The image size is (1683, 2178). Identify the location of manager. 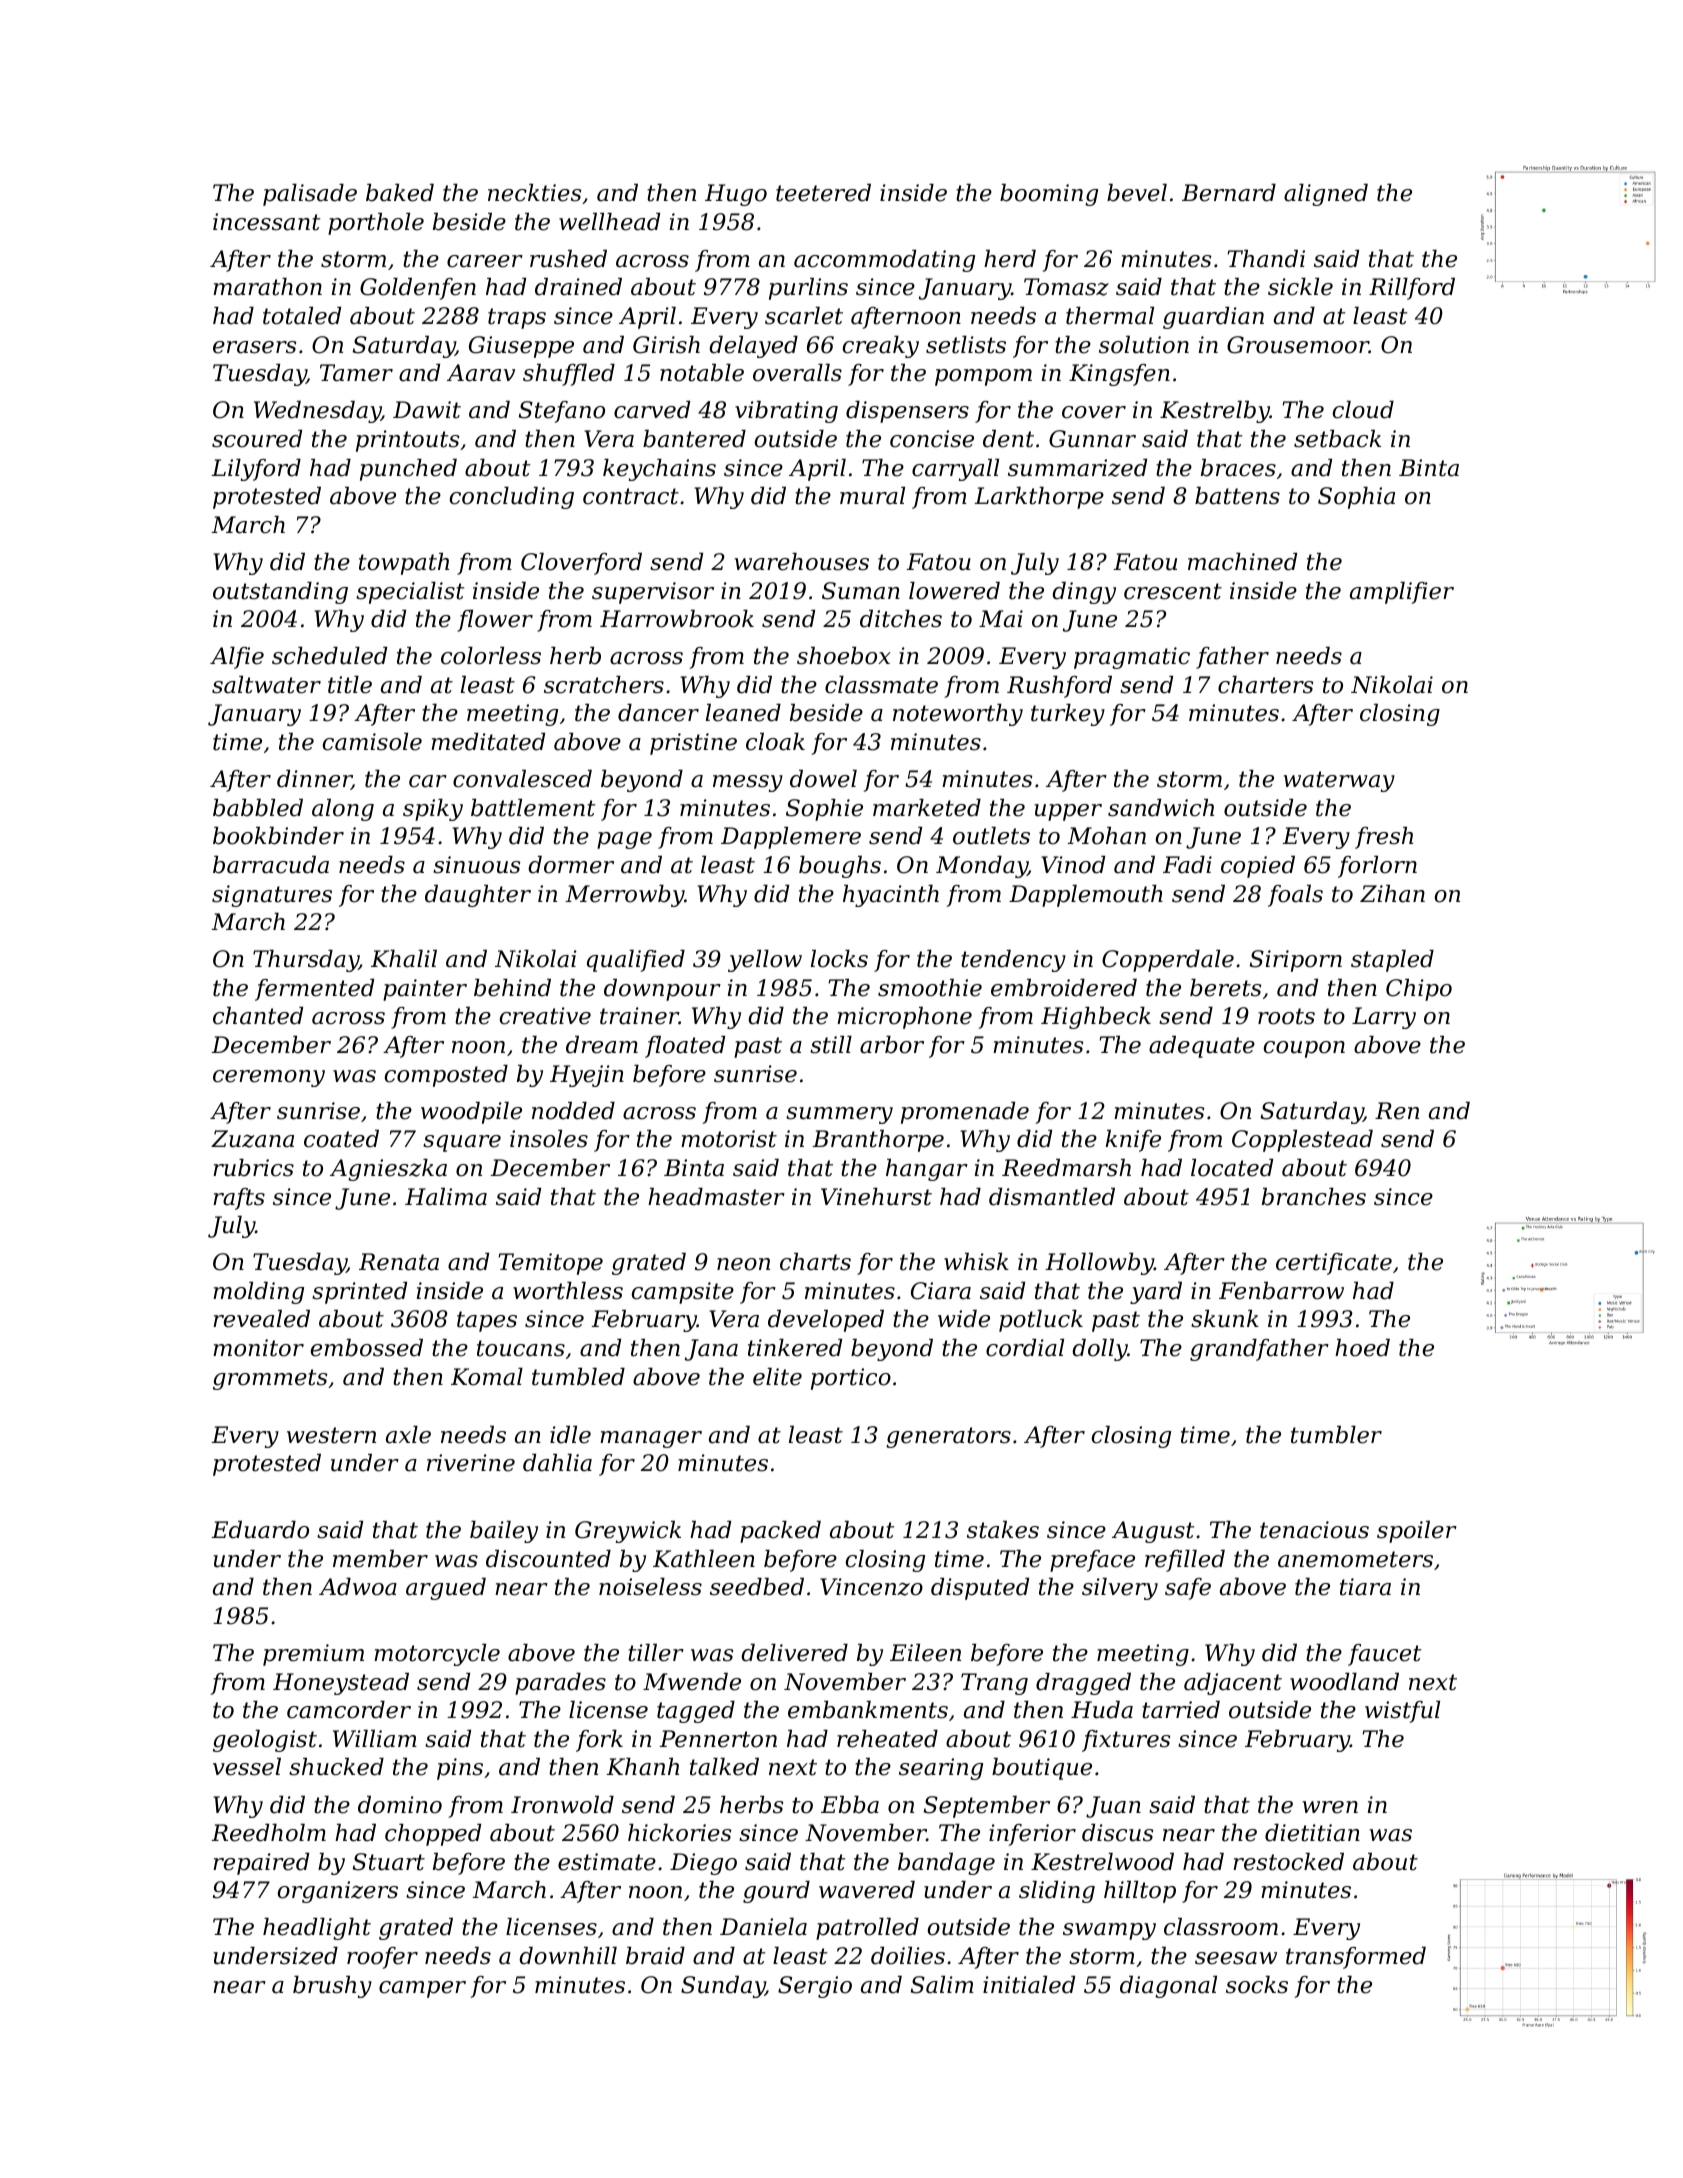
(651, 1439).
